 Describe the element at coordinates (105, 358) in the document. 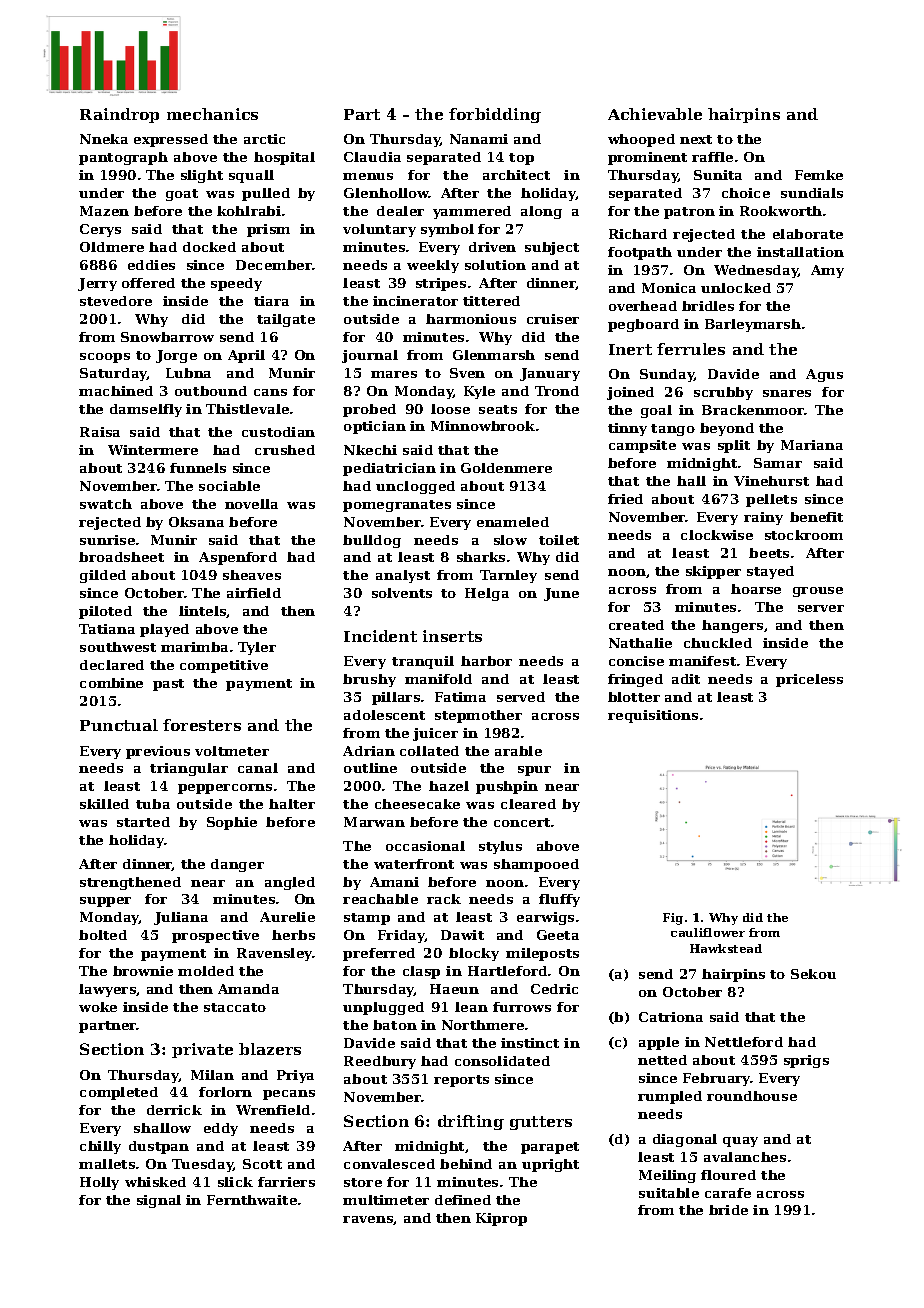

I see `scoops` at that location.
